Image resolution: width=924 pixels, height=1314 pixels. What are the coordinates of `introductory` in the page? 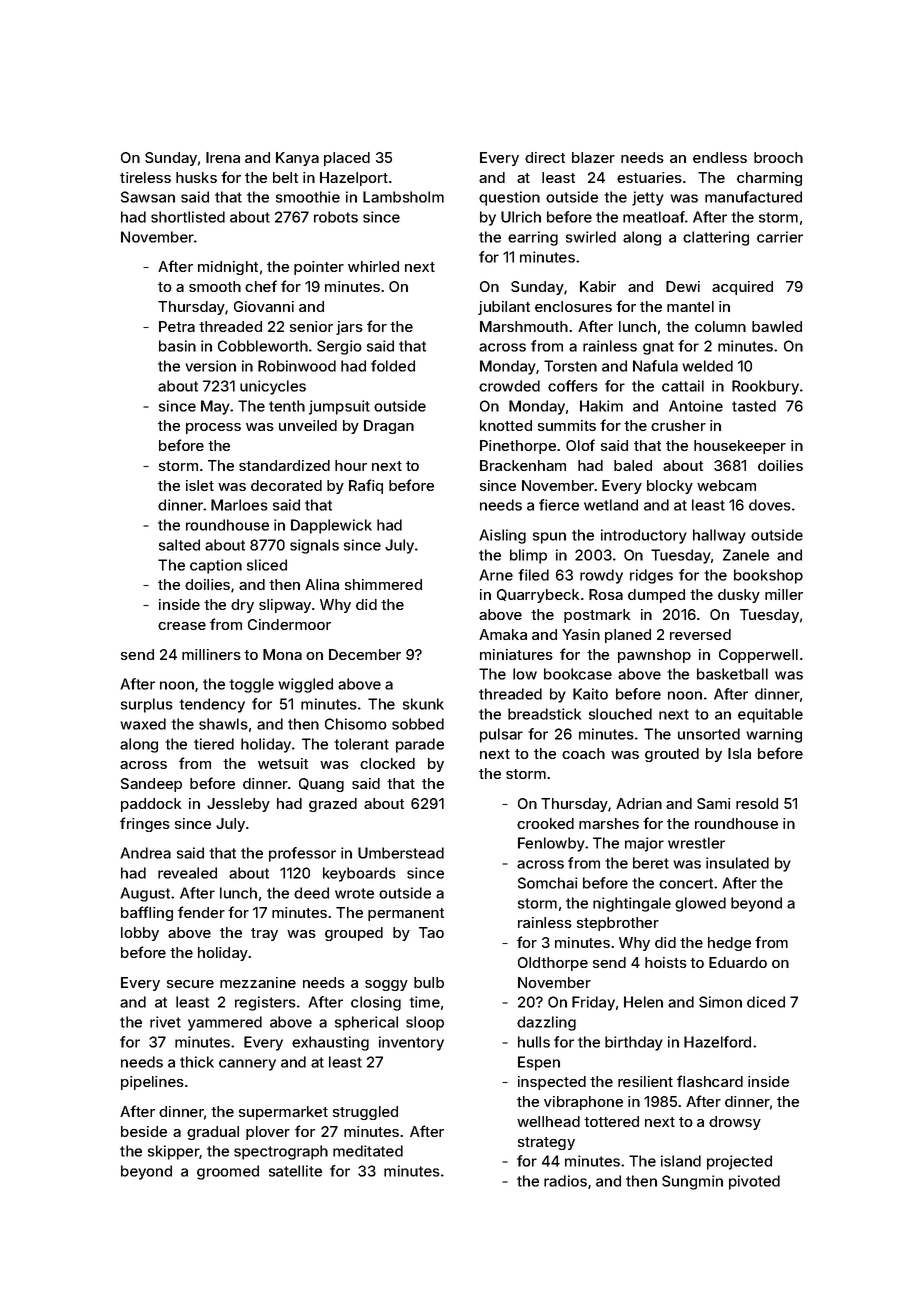 It's located at (644, 536).
